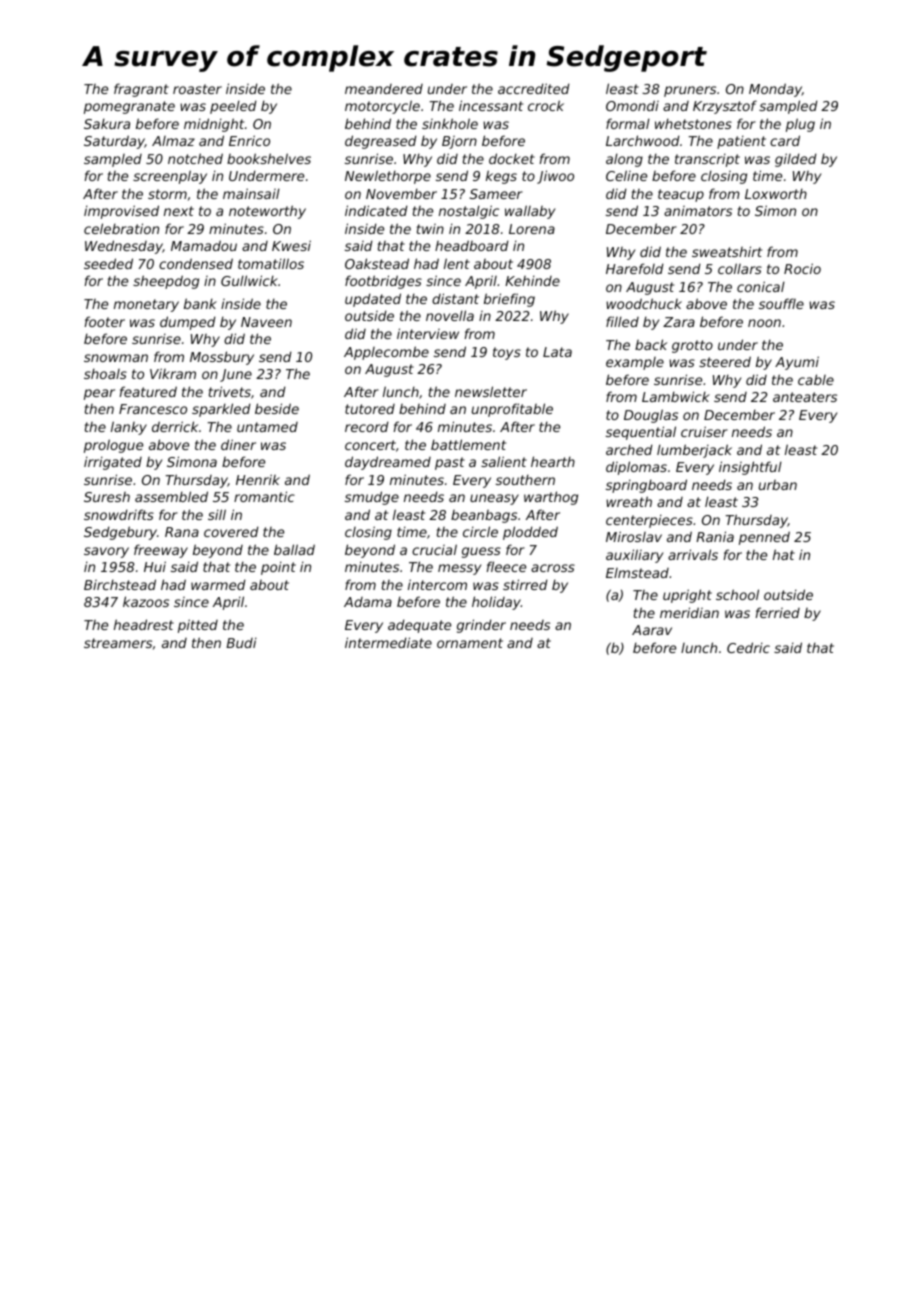 This screenshot has height=1308, width=924. What do you see at coordinates (294, 549) in the screenshot?
I see `ballad` at bounding box center [294, 549].
